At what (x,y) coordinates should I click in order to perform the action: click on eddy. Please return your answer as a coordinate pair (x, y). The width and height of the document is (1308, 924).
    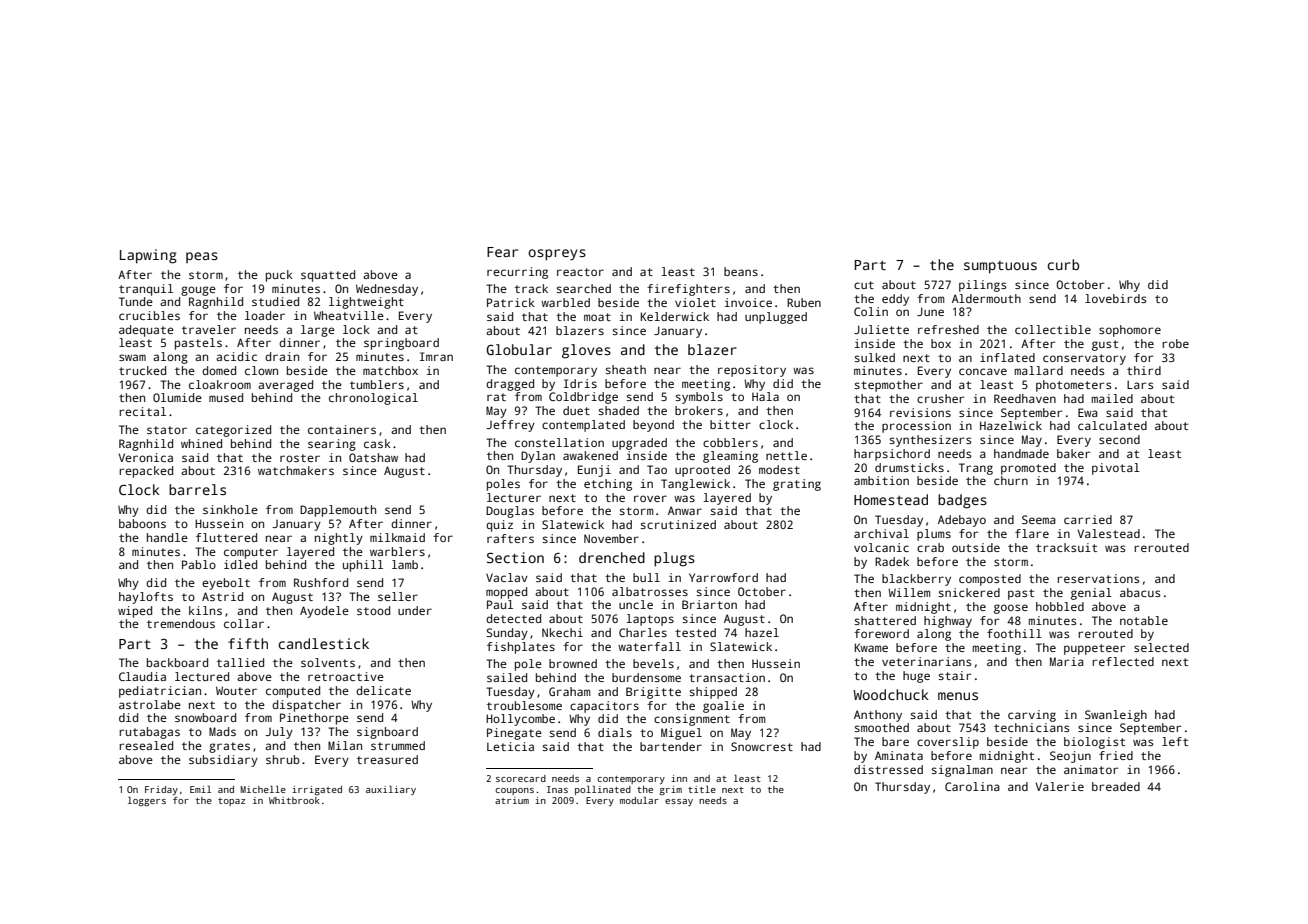
    Looking at the image, I should click on (895, 300).
